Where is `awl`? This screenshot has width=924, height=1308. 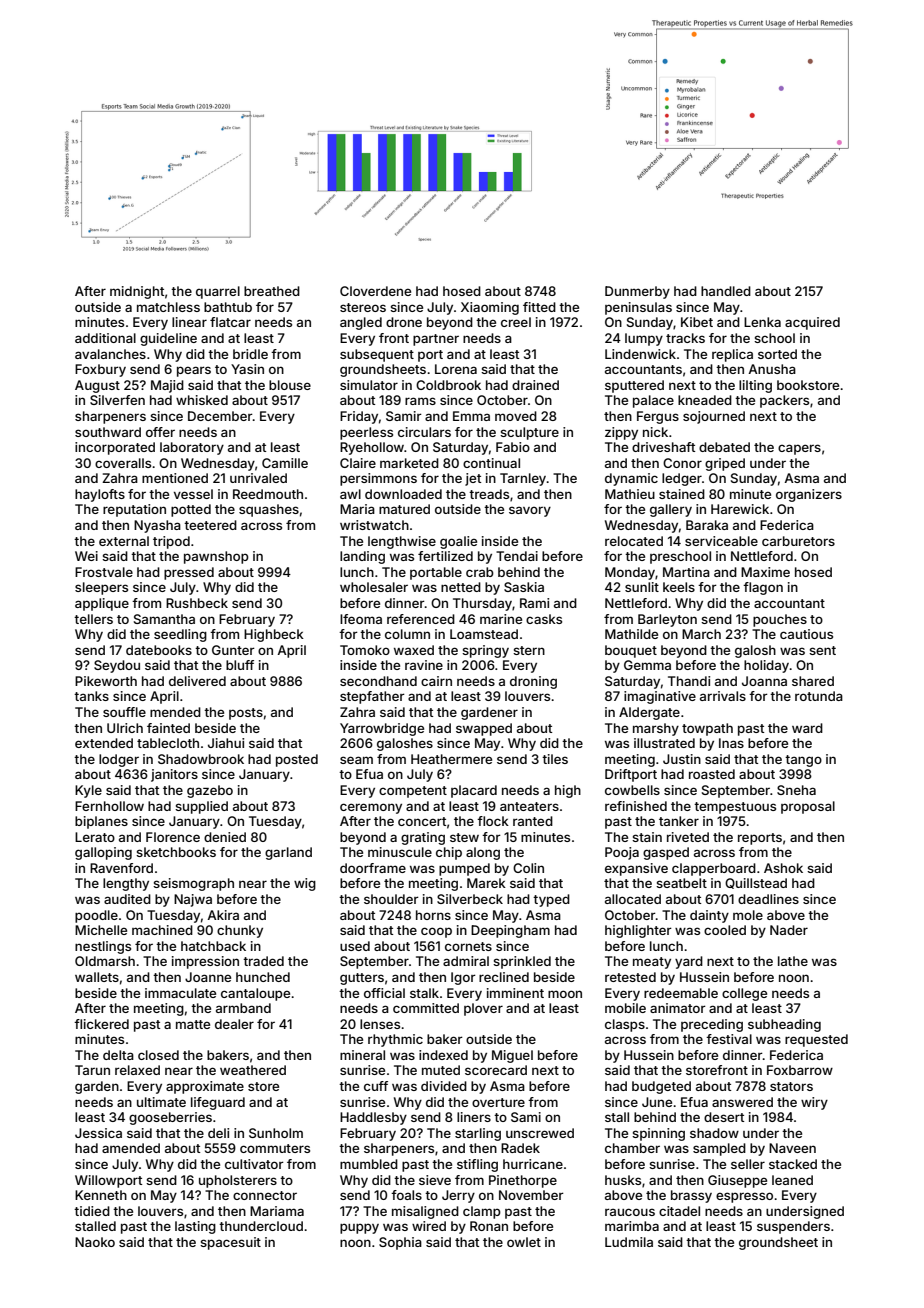 awl is located at coordinates (350, 494).
